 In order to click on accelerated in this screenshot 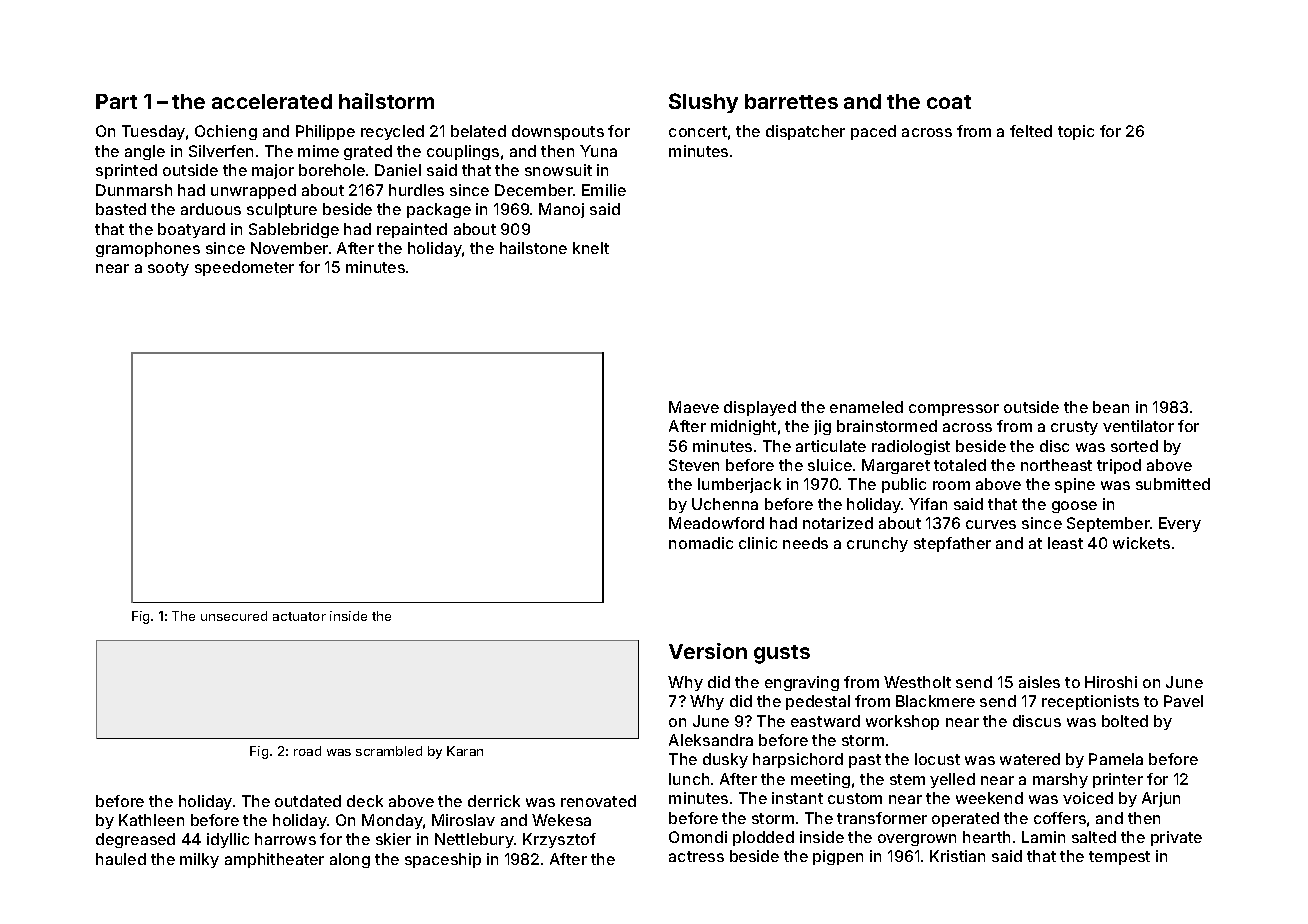, I will do `click(272, 101)`.
